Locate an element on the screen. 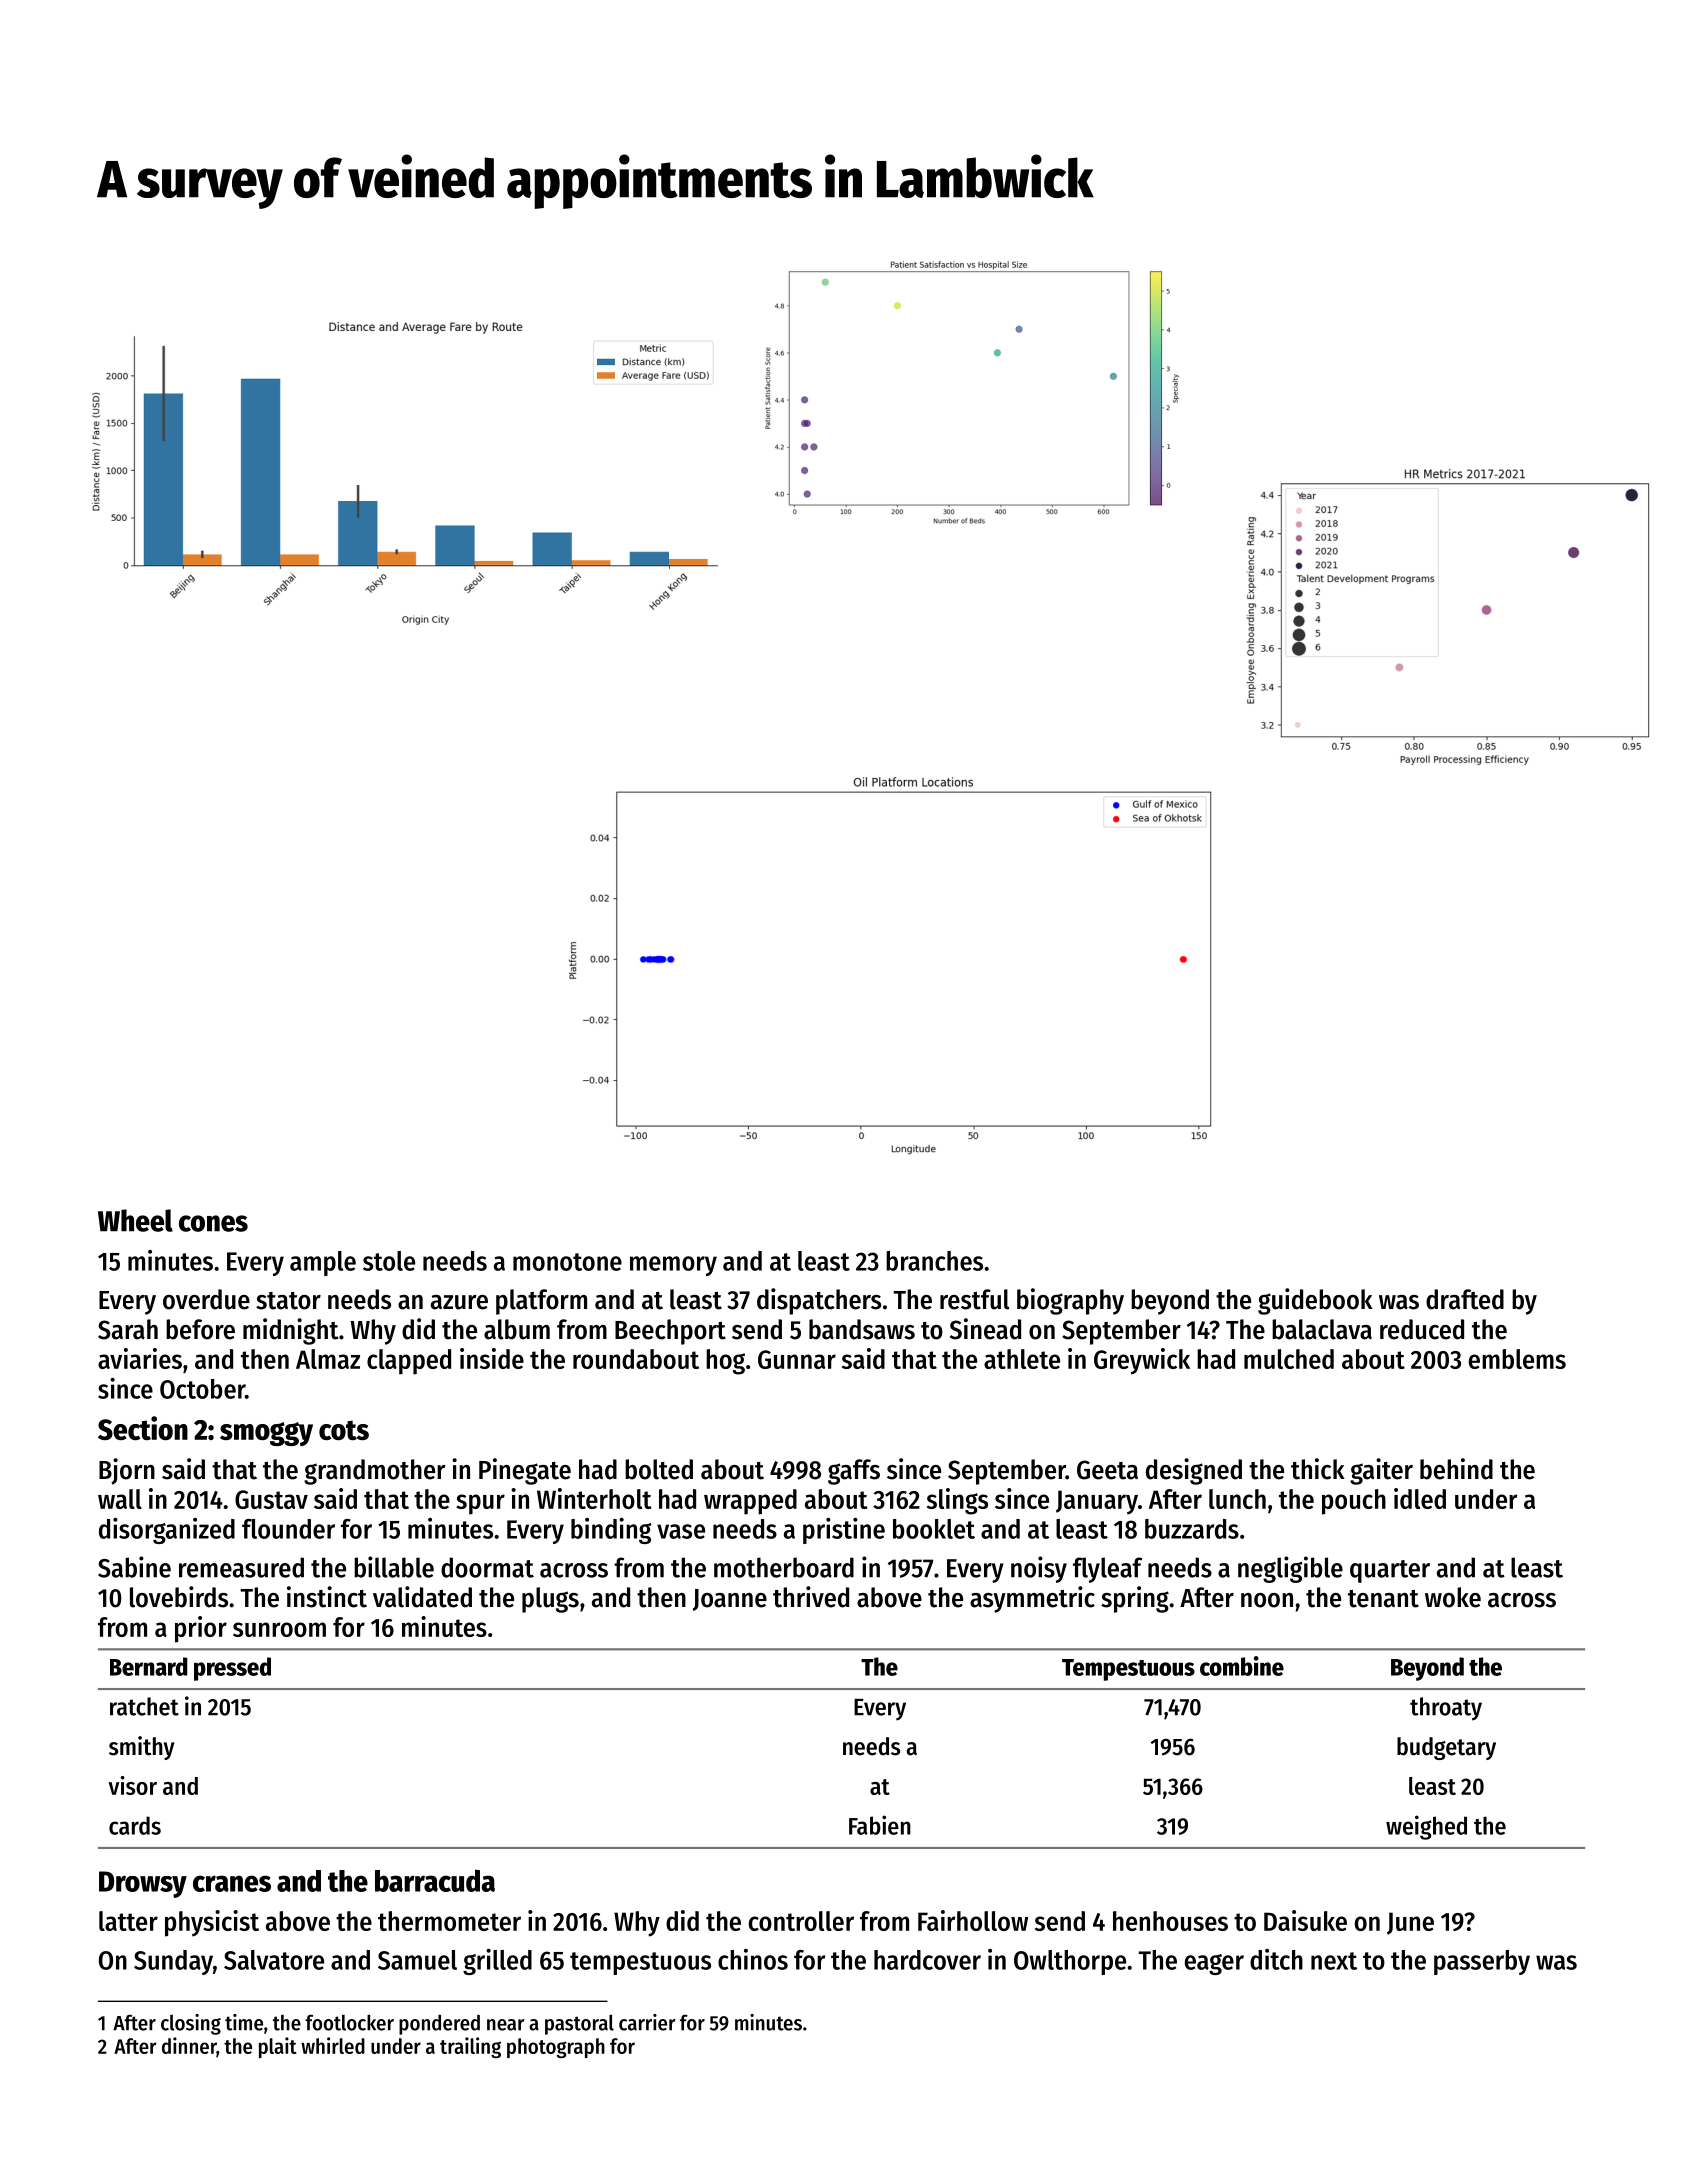 Image resolution: width=1683 pixels, height=2178 pixels. idled is located at coordinates (1420, 1498).
